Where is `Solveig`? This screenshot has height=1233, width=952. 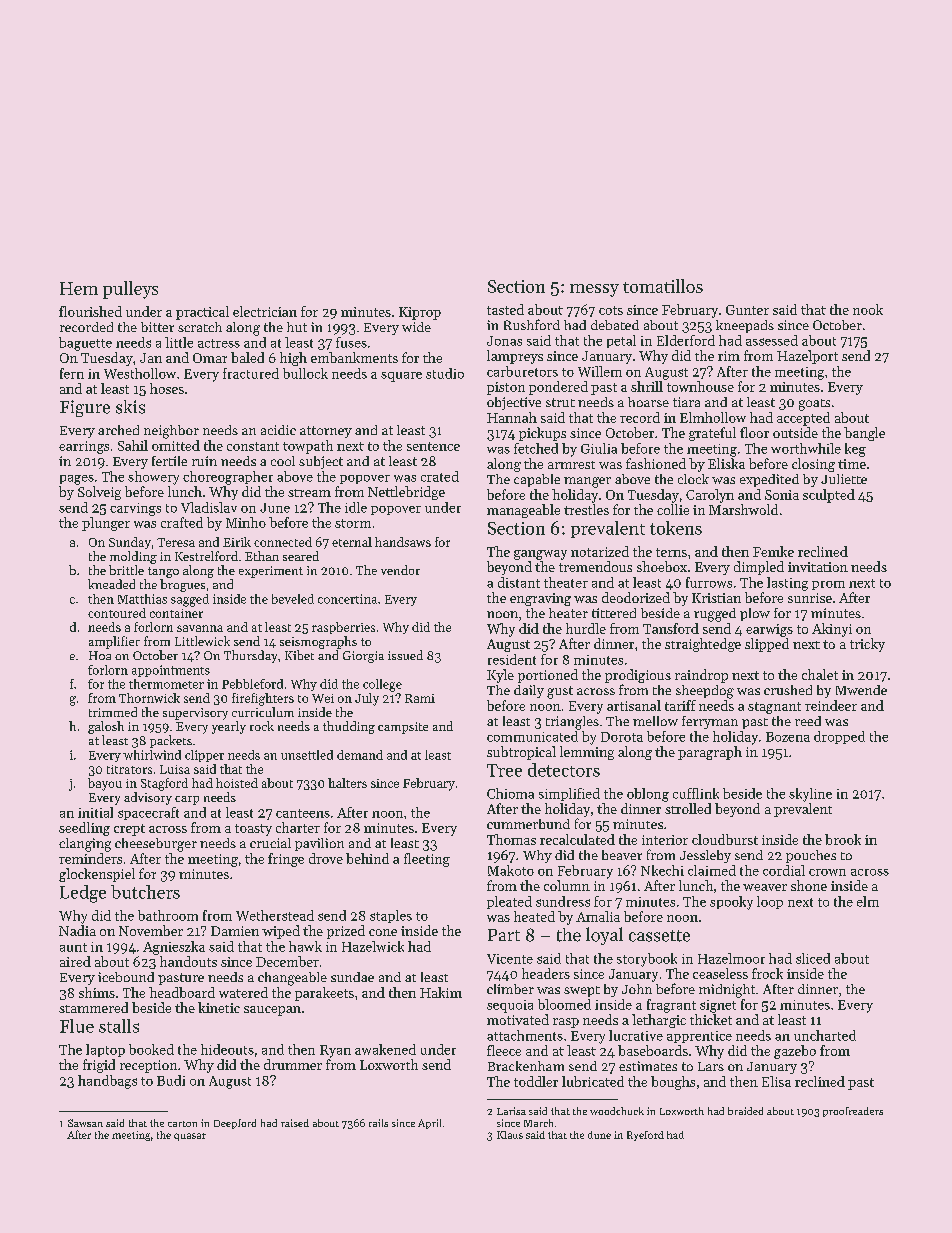 Solveig is located at coordinates (99, 493).
